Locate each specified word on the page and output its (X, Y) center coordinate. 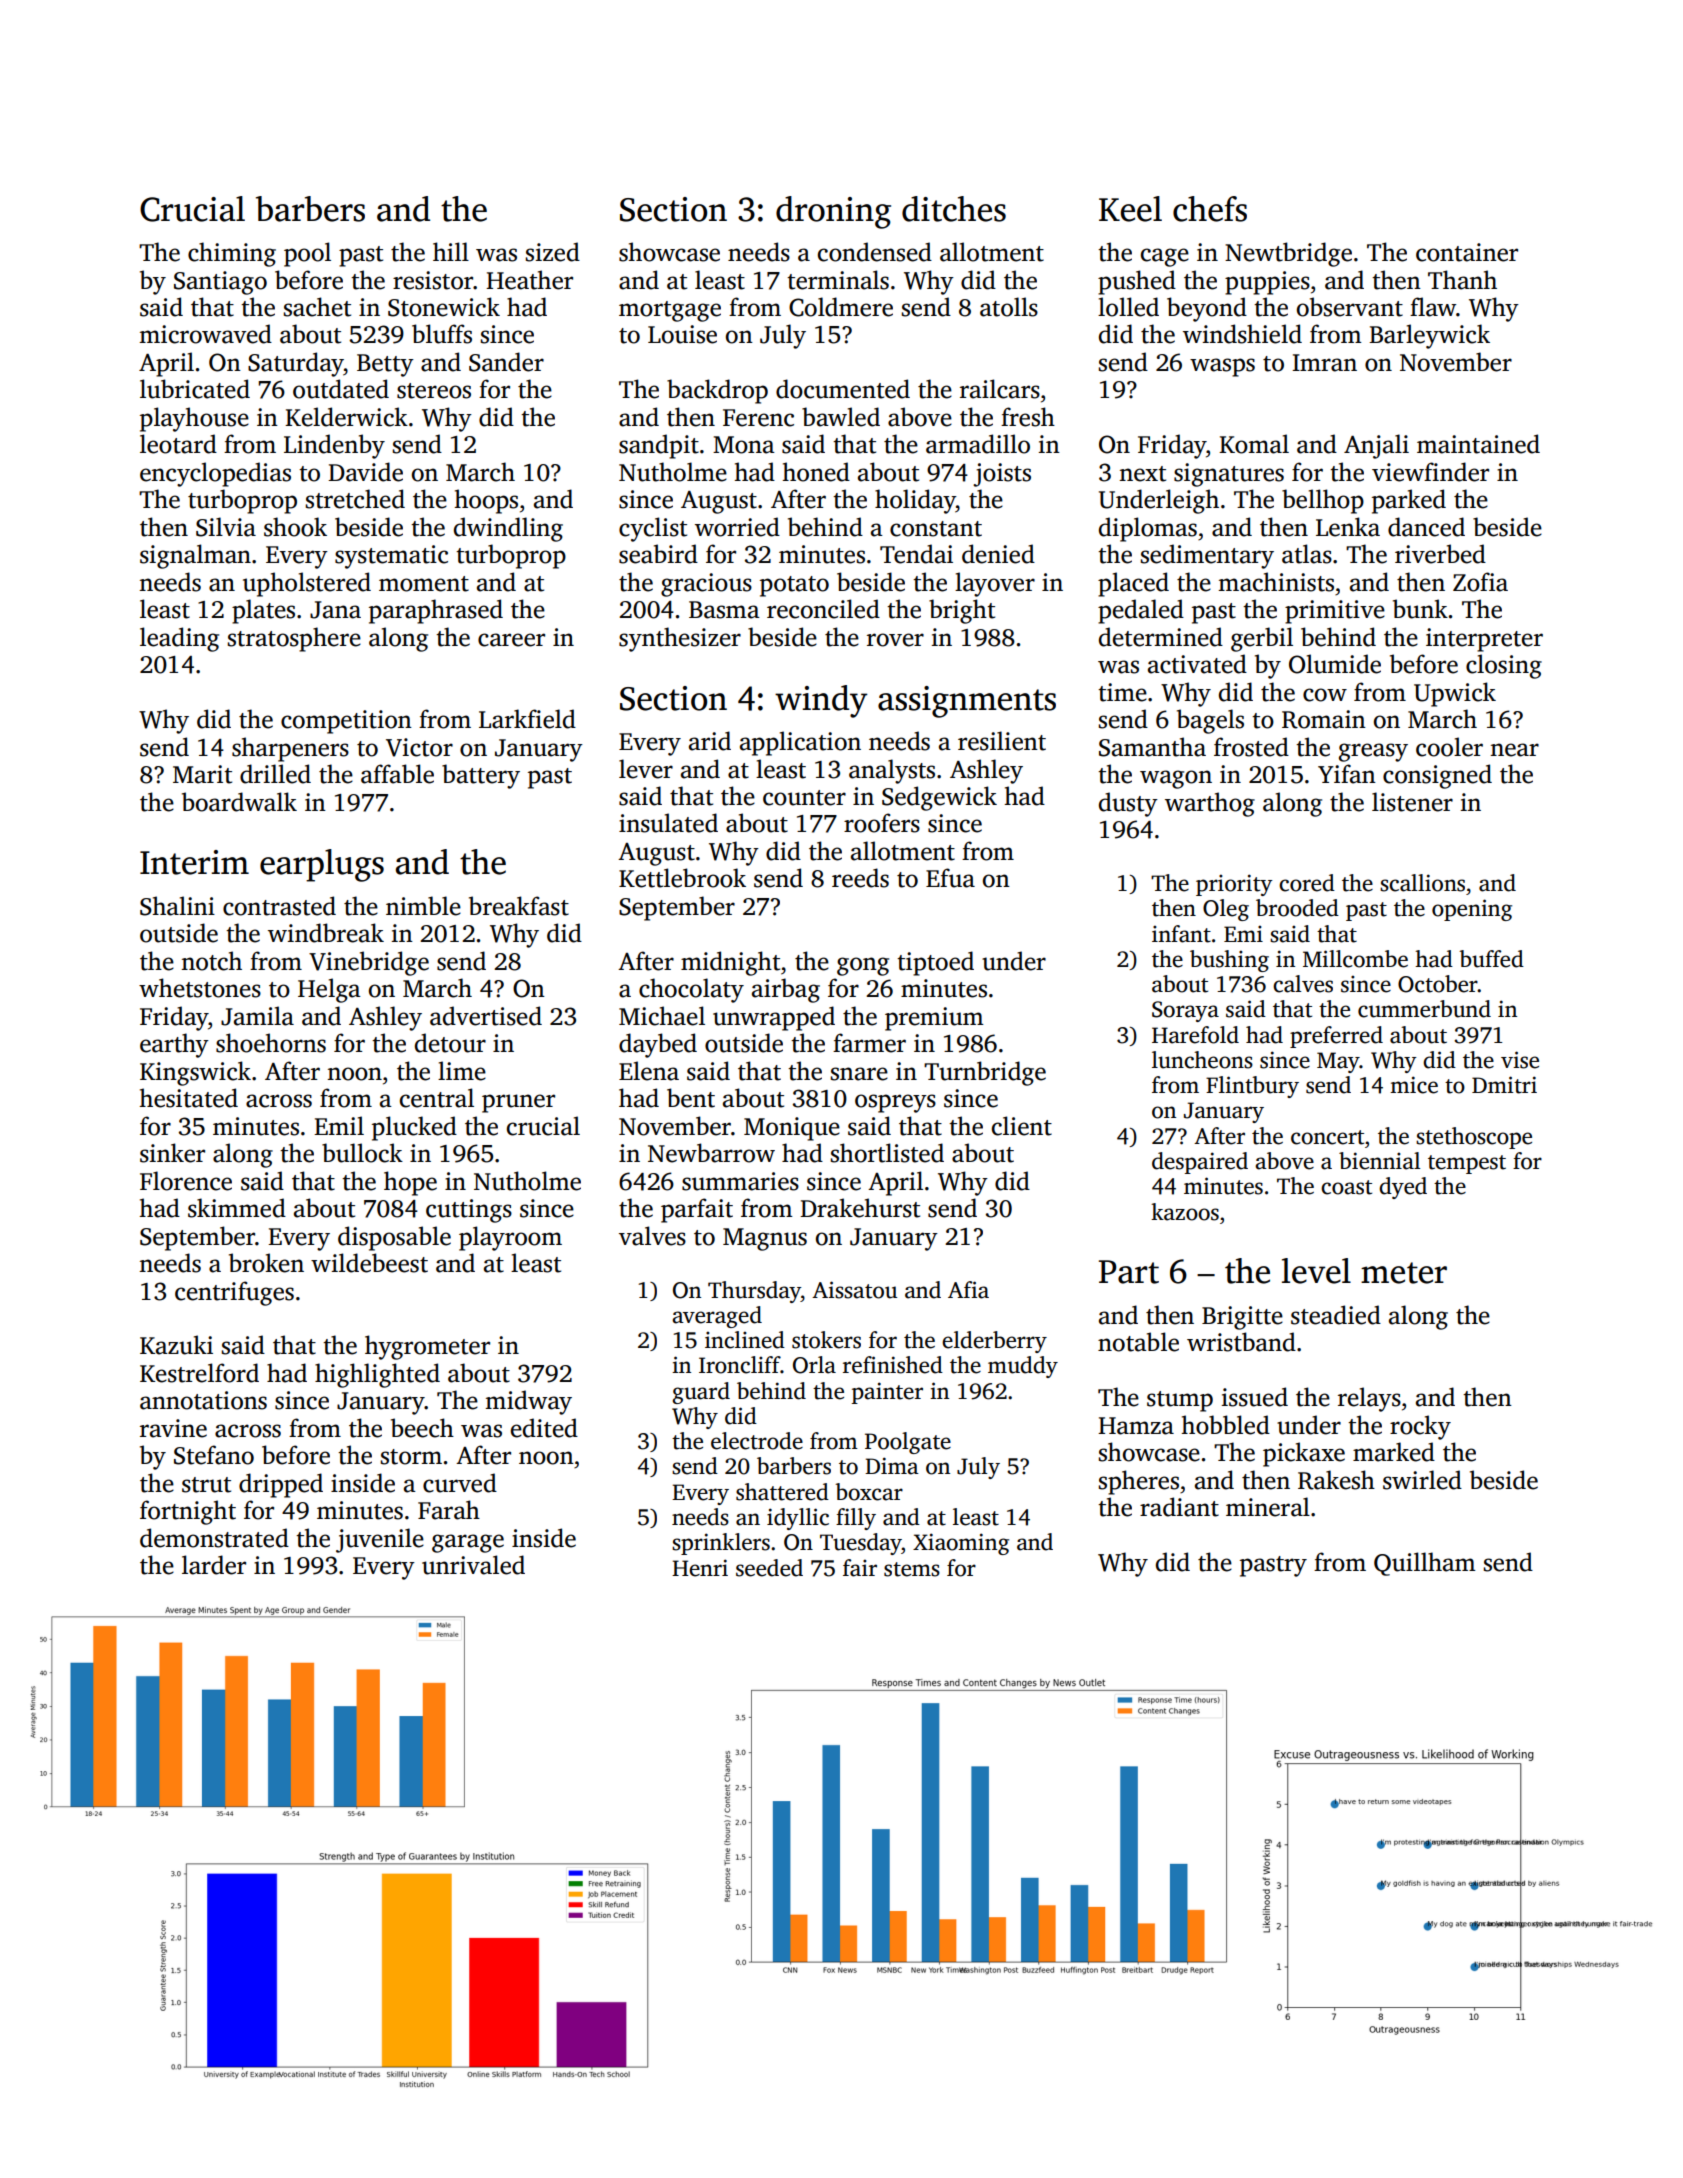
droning (833, 212)
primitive (1335, 612)
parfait (697, 1210)
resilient (1002, 741)
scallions (1422, 883)
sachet (317, 307)
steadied (1336, 1315)
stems (912, 1569)
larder (214, 1565)
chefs (1210, 209)
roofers (882, 823)
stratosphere (294, 639)
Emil (339, 1125)
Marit (202, 774)
